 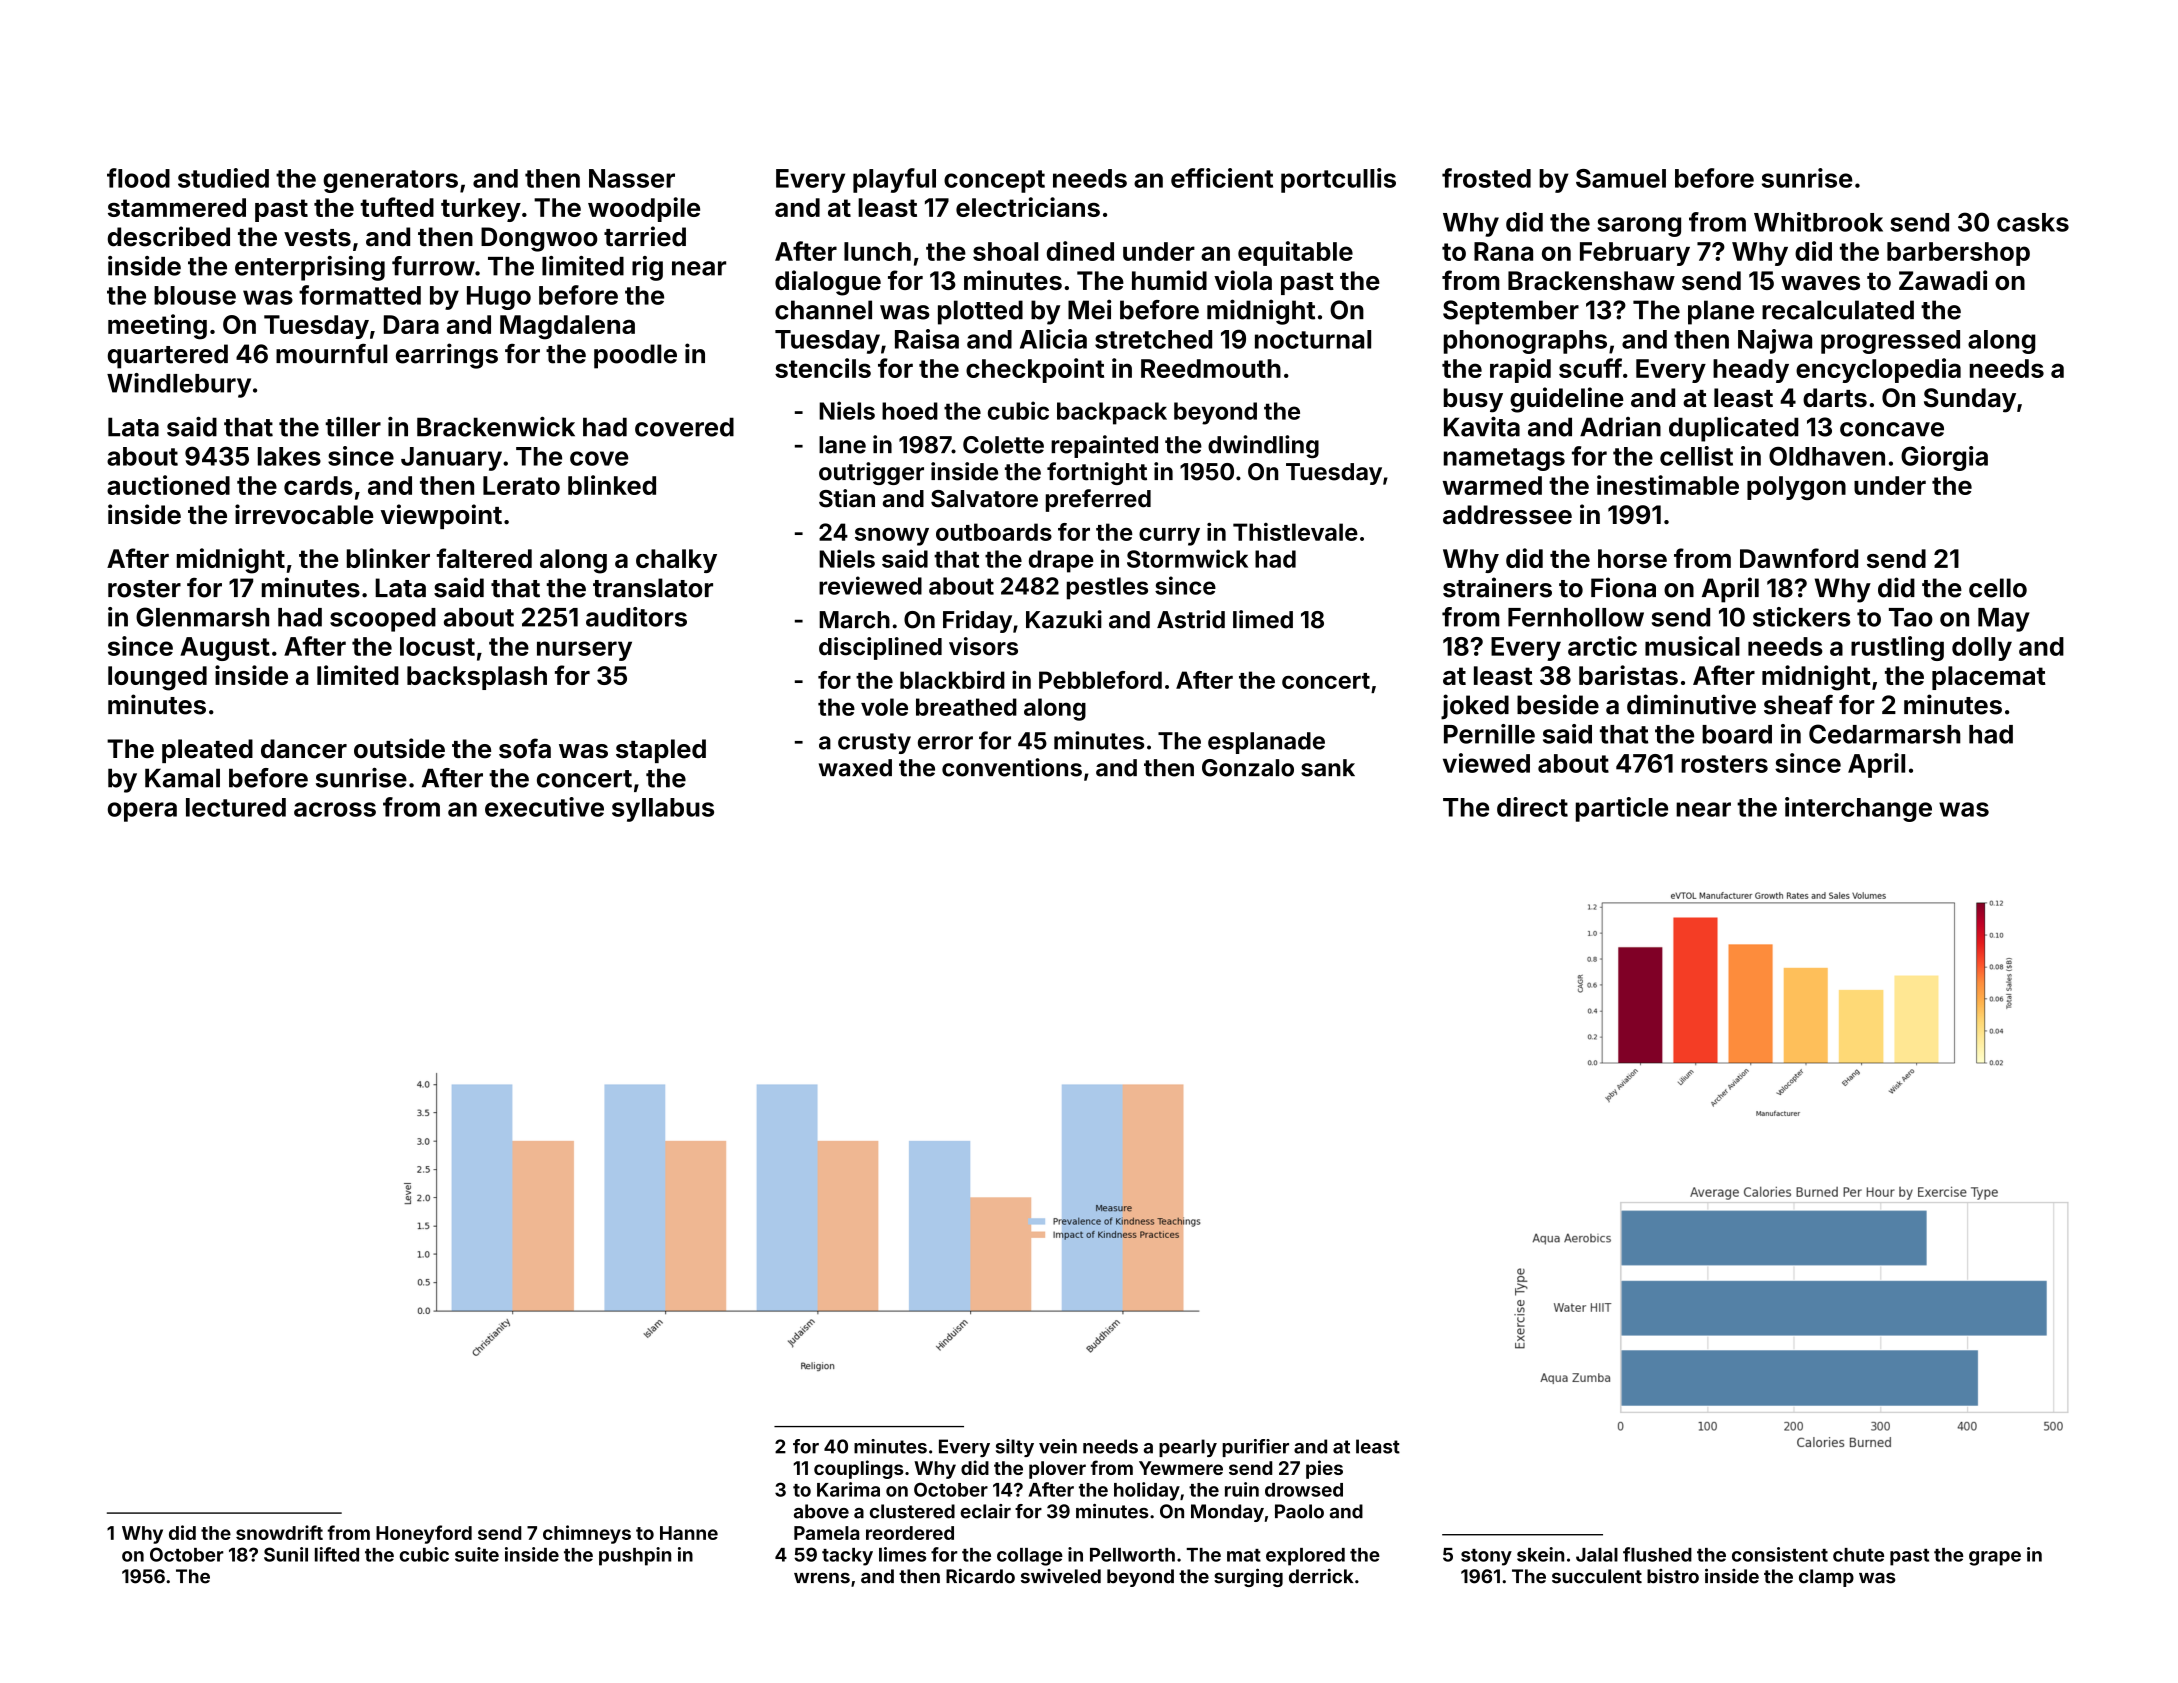 I want to click on chimneys, so click(x=587, y=1534).
